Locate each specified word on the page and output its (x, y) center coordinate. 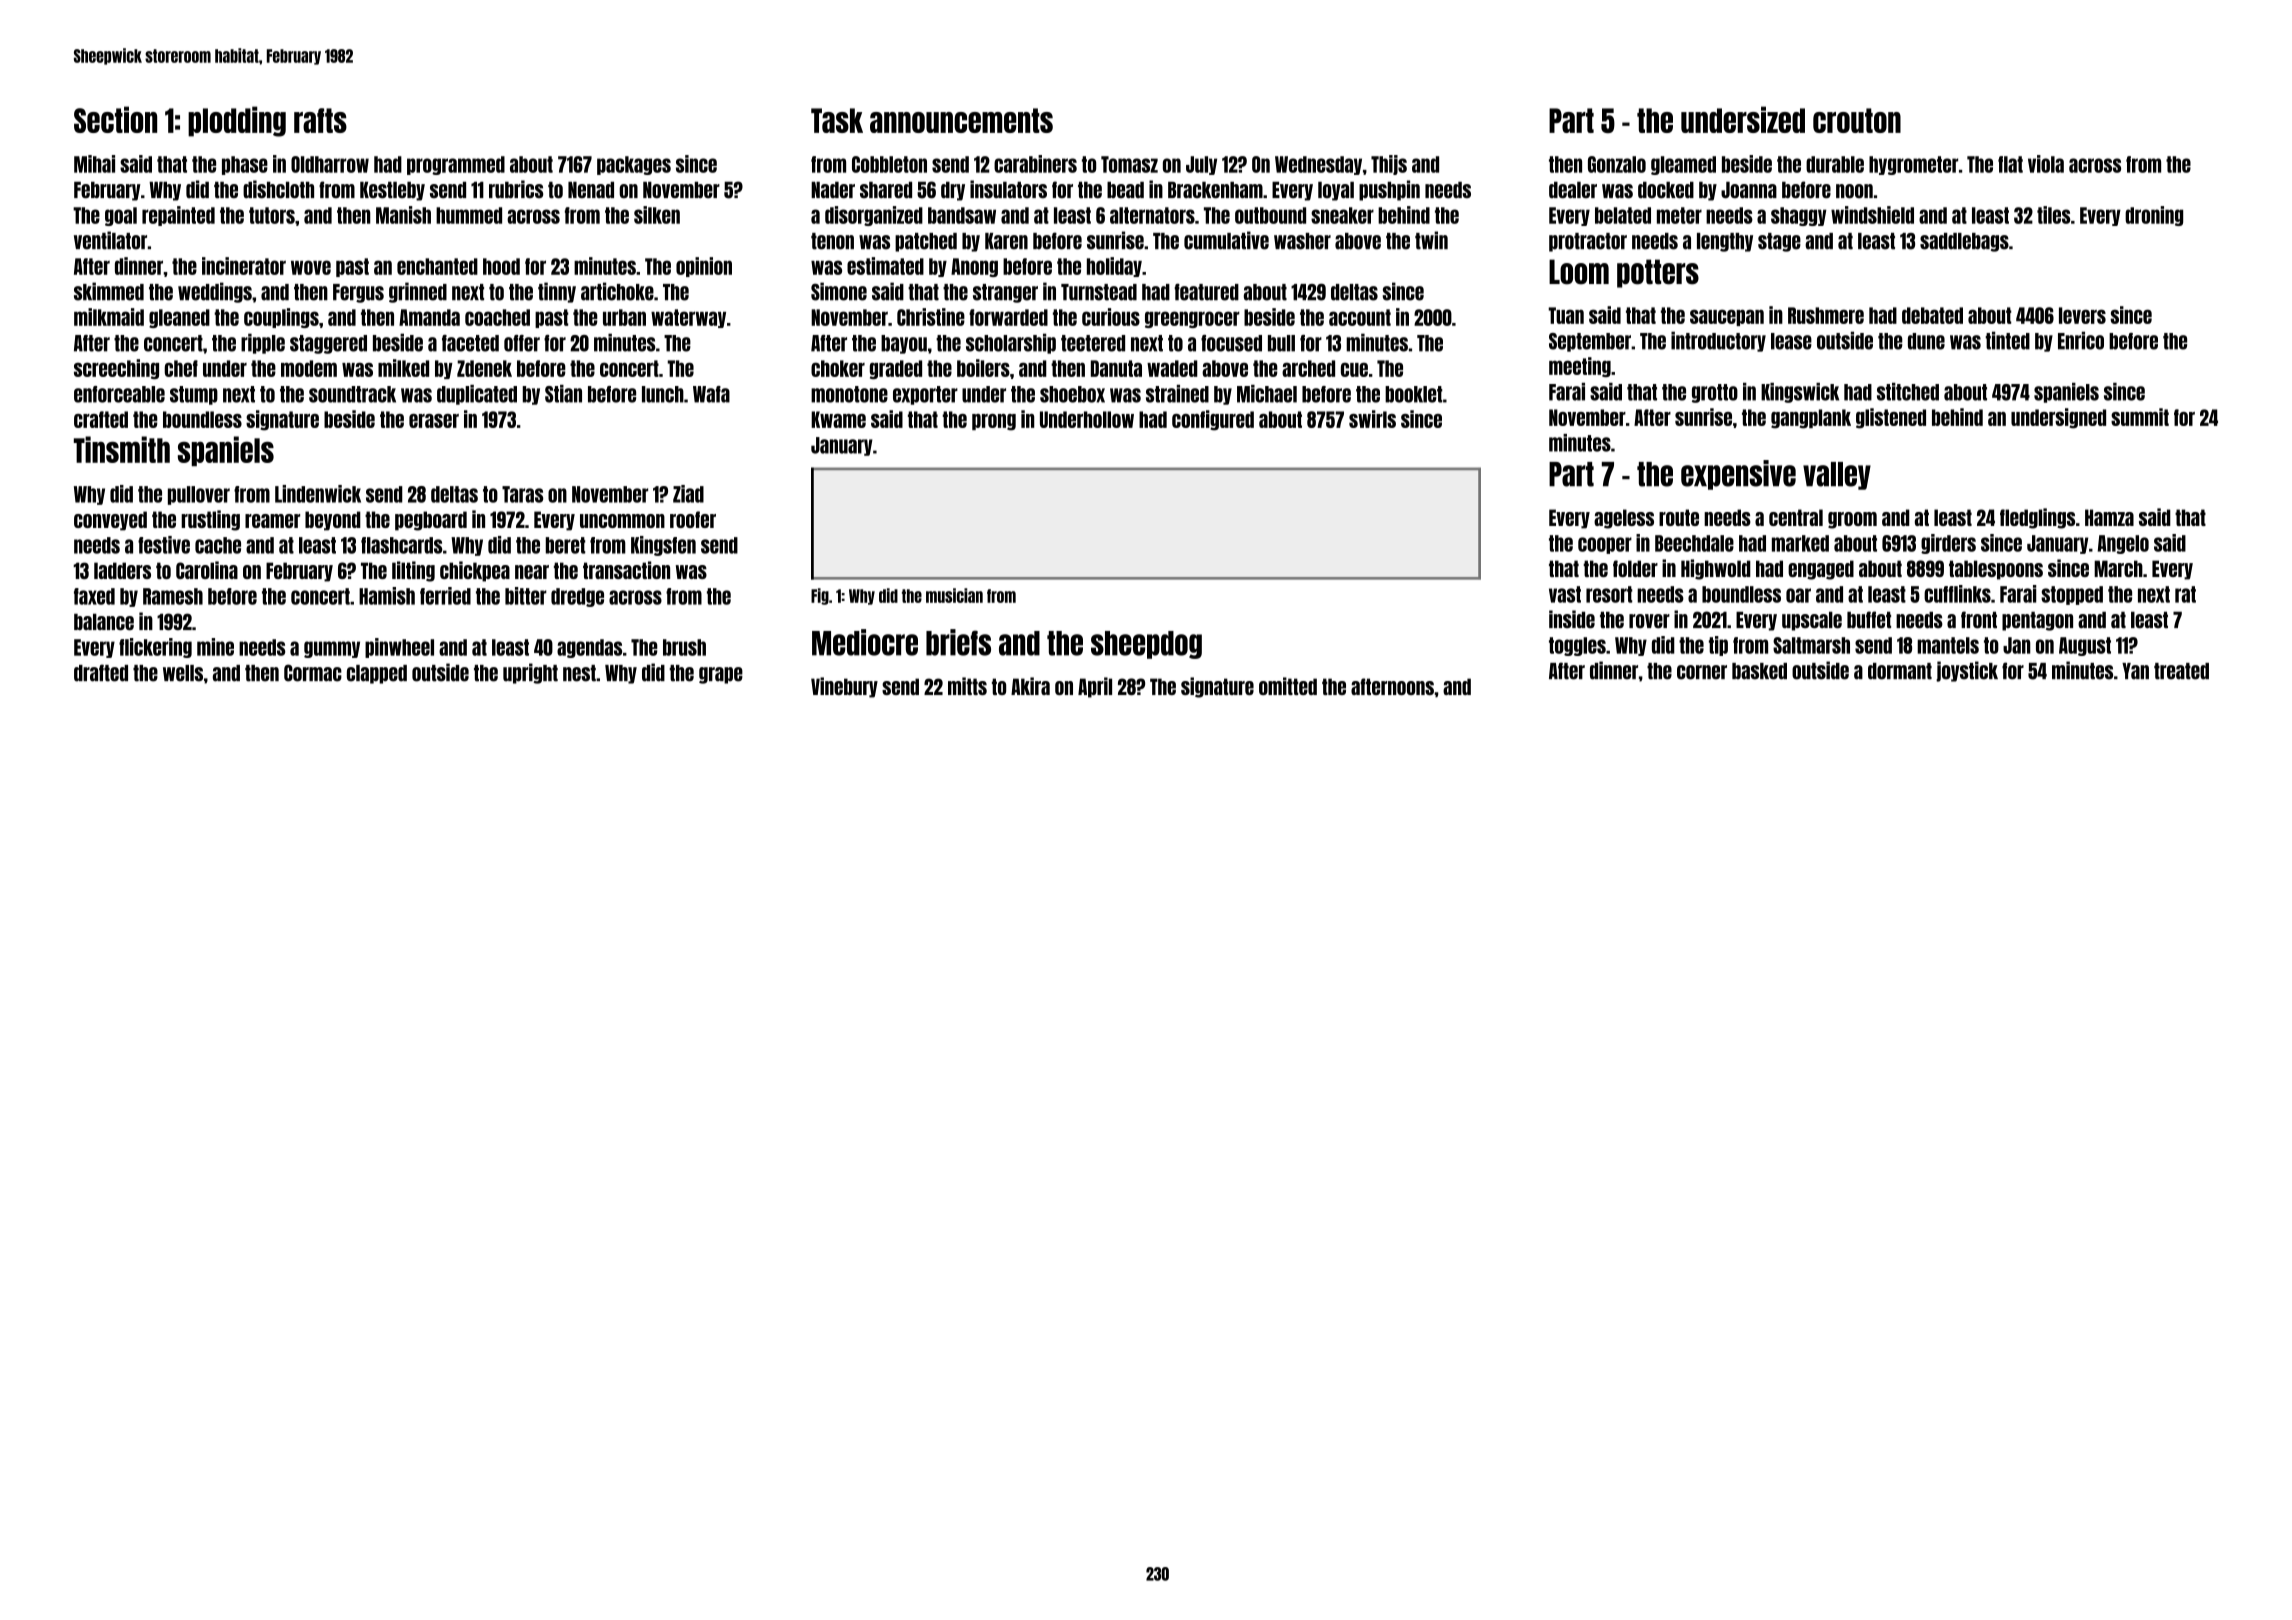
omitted (1288, 686)
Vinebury (844, 687)
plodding (237, 121)
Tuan (1566, 315)
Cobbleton (889, 164)
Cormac (313, 673)
